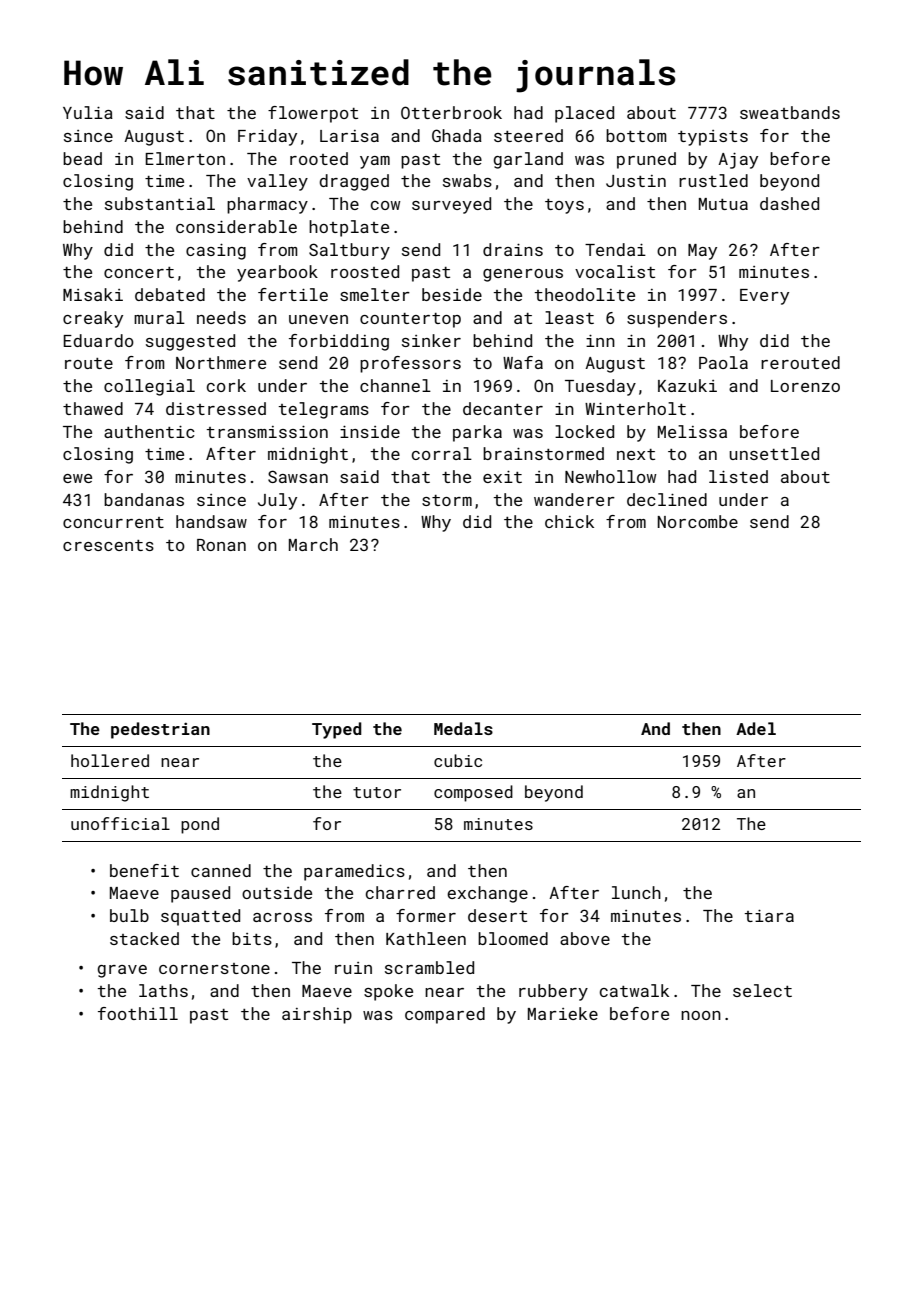 The height and width of the page is (1308, 924). I want to click on chick, so click(569, 521).
